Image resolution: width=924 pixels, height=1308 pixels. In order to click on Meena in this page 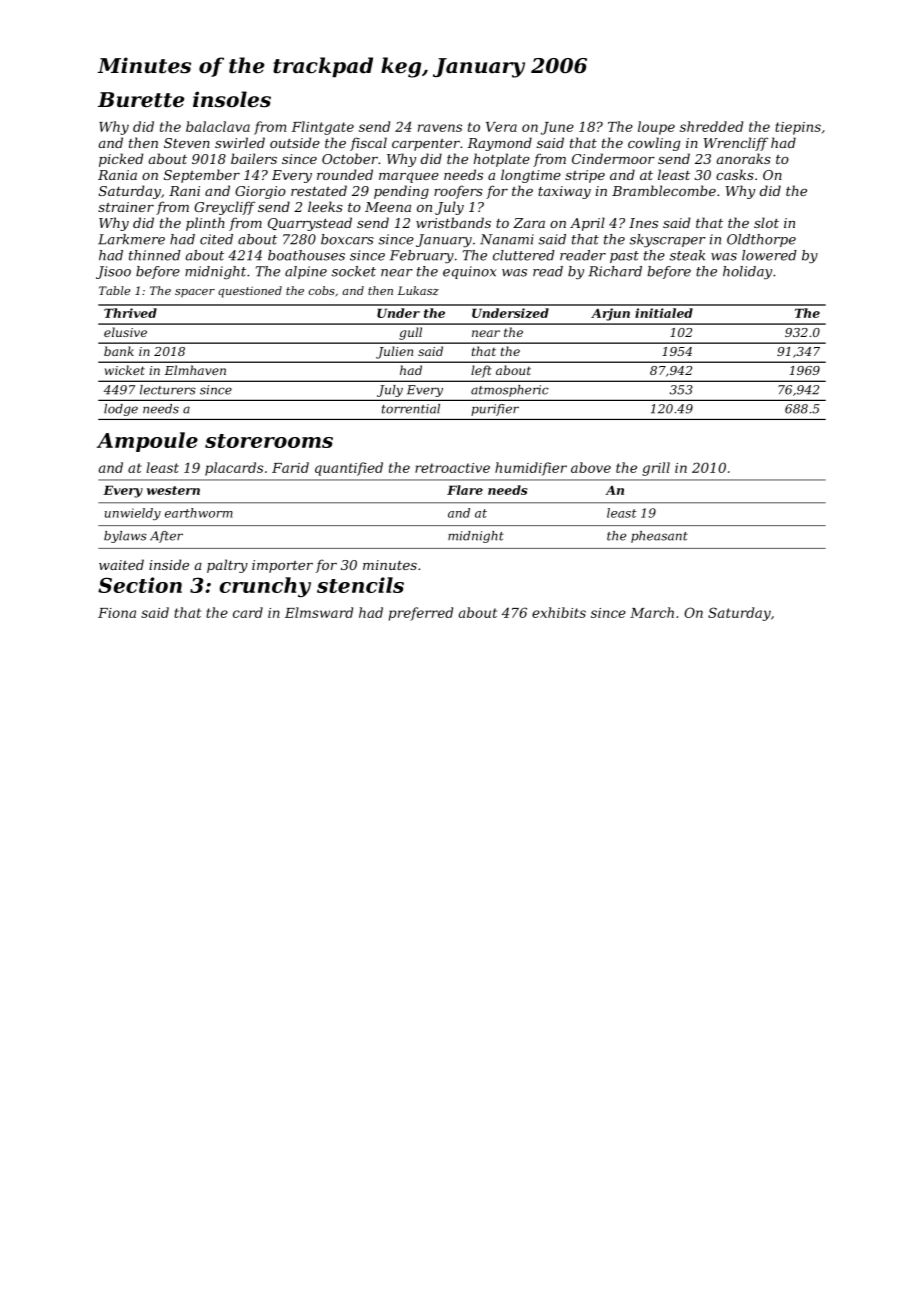, I will do `click(388, 207)`.
